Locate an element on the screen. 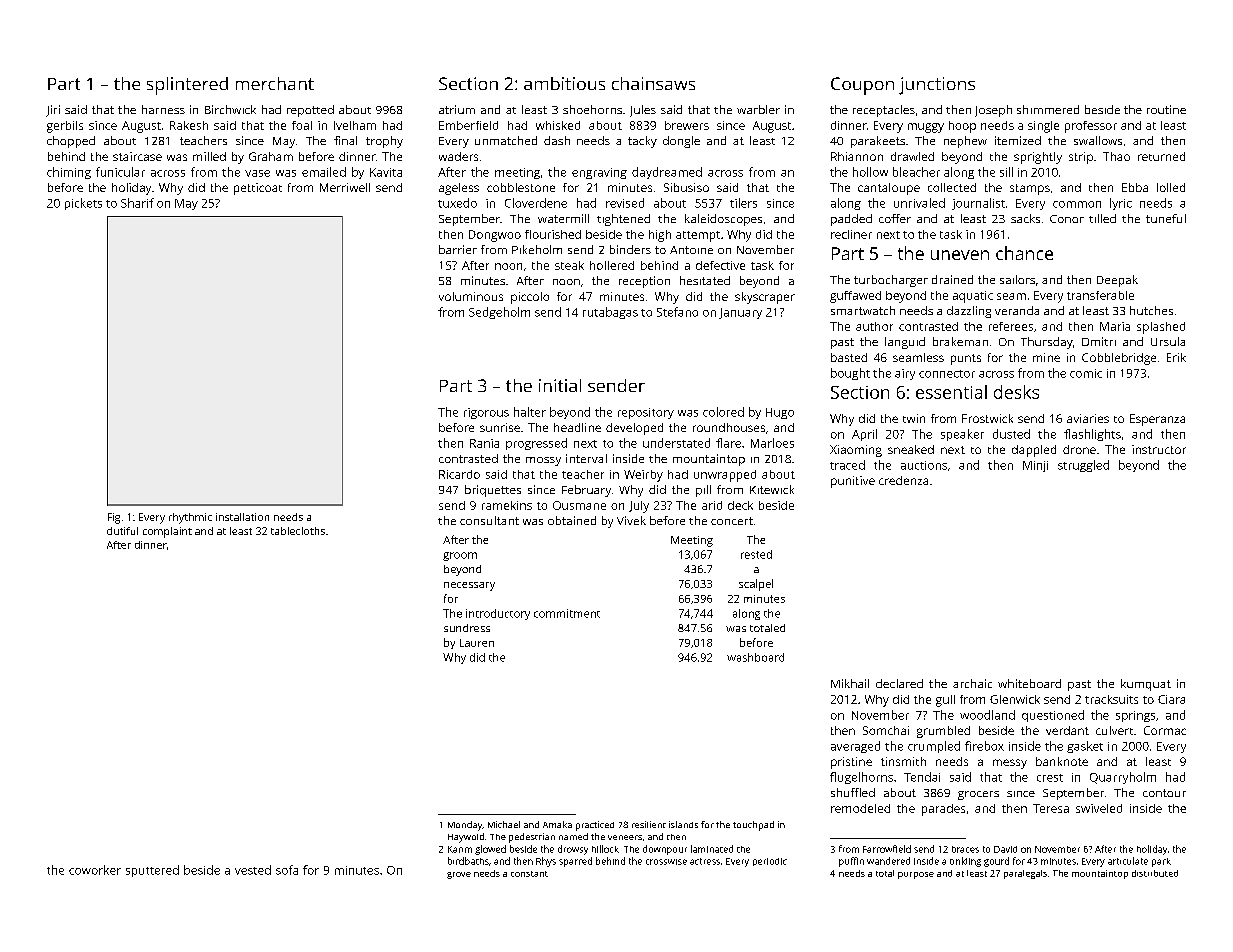  complaint is located at coordinates (167, 532).
